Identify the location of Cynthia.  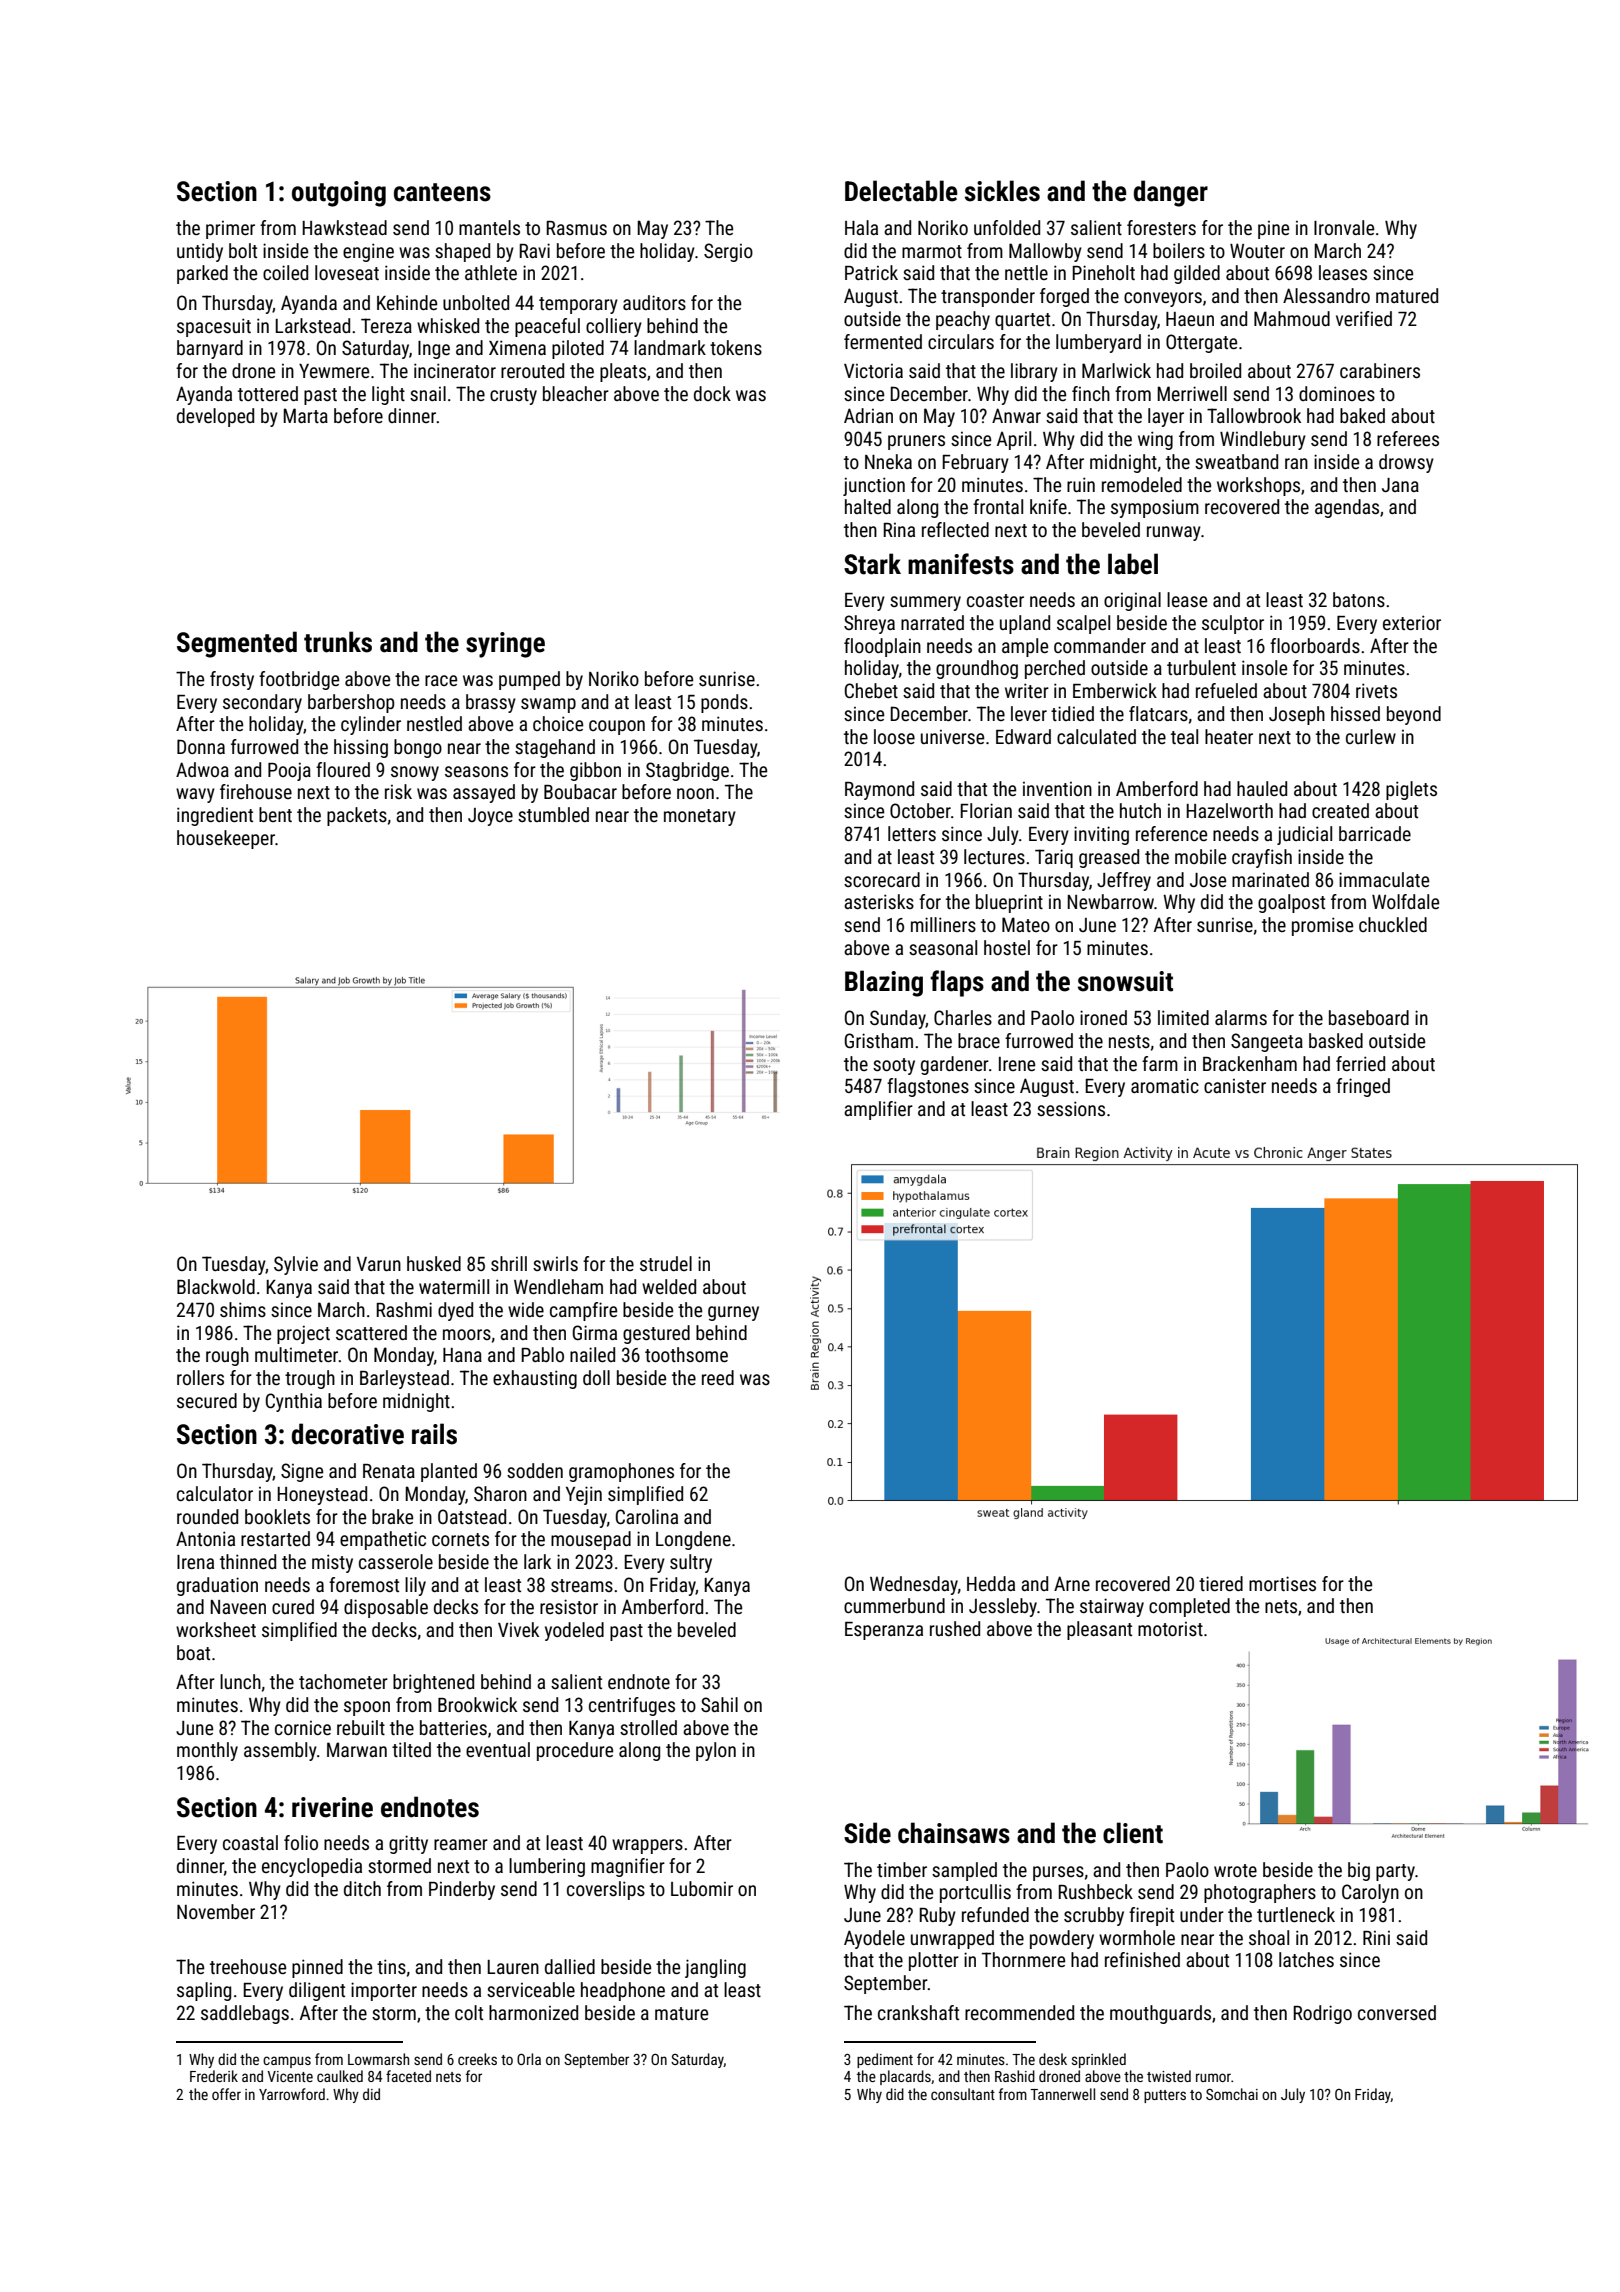
(294, 1402).
